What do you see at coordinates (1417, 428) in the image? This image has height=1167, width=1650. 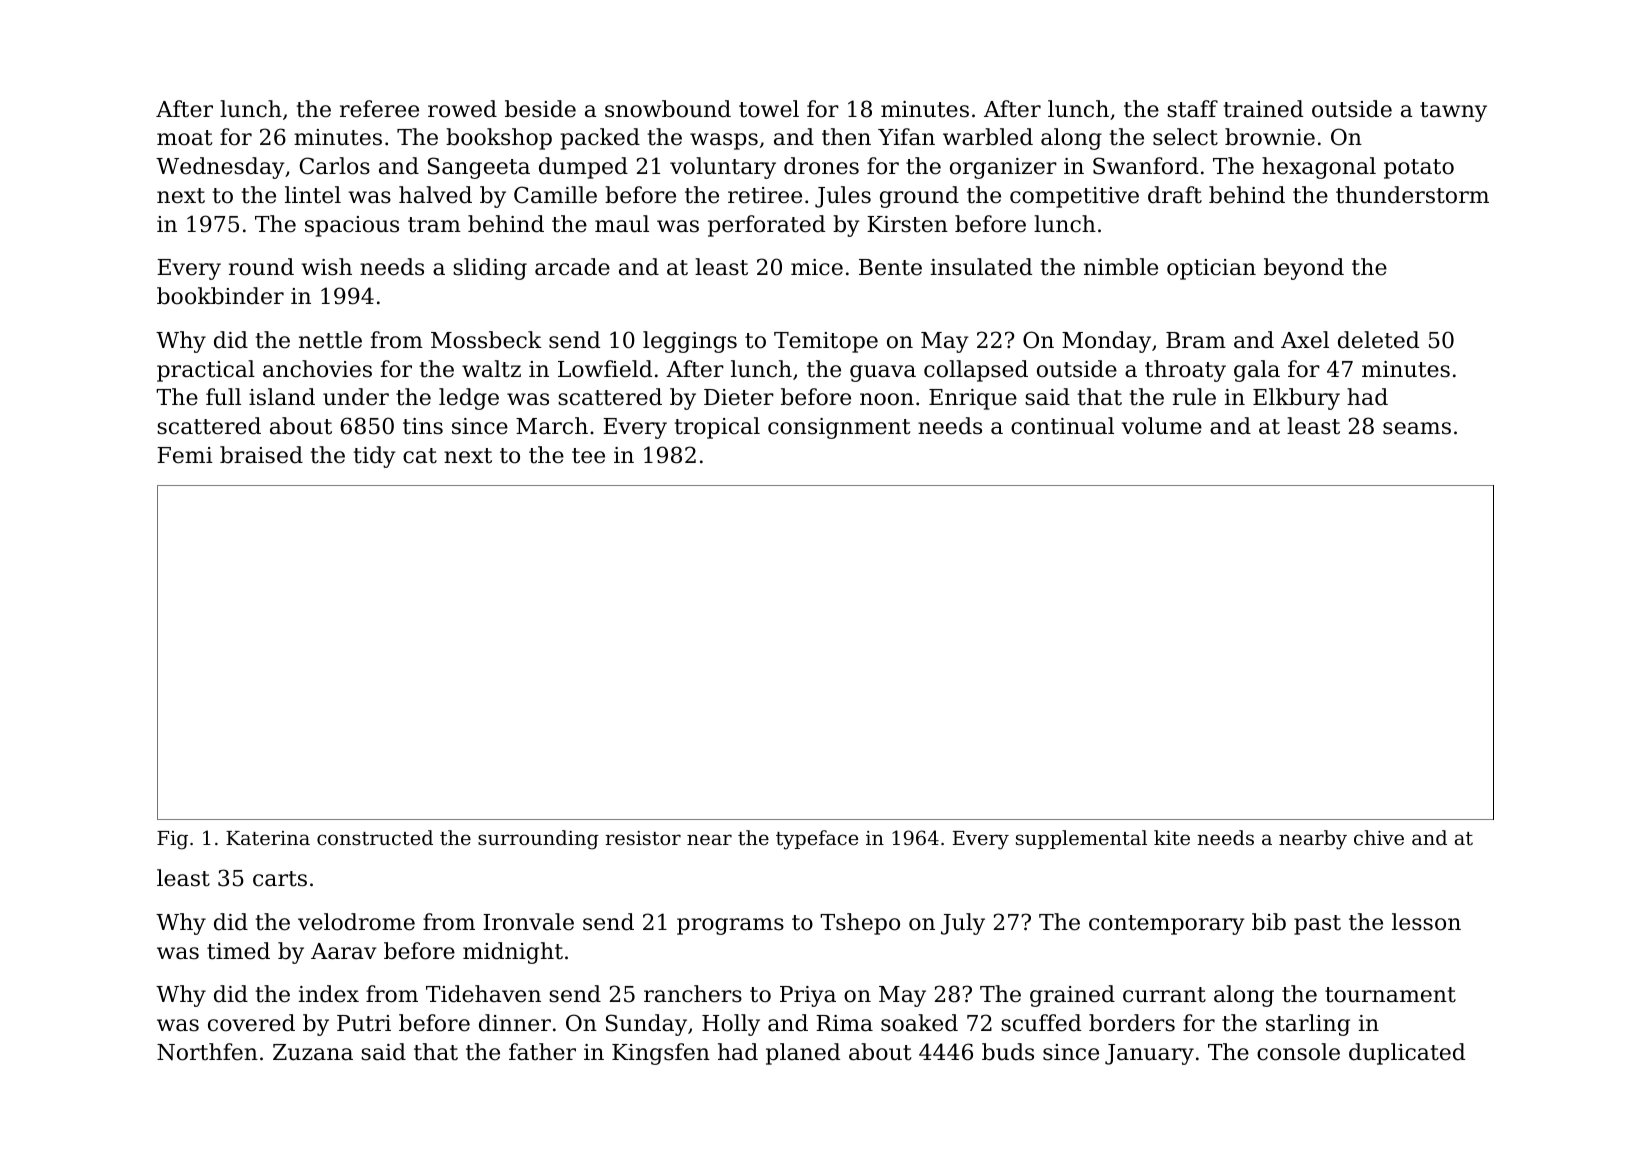 I see `seams` at bounding box center [1417, 428].
